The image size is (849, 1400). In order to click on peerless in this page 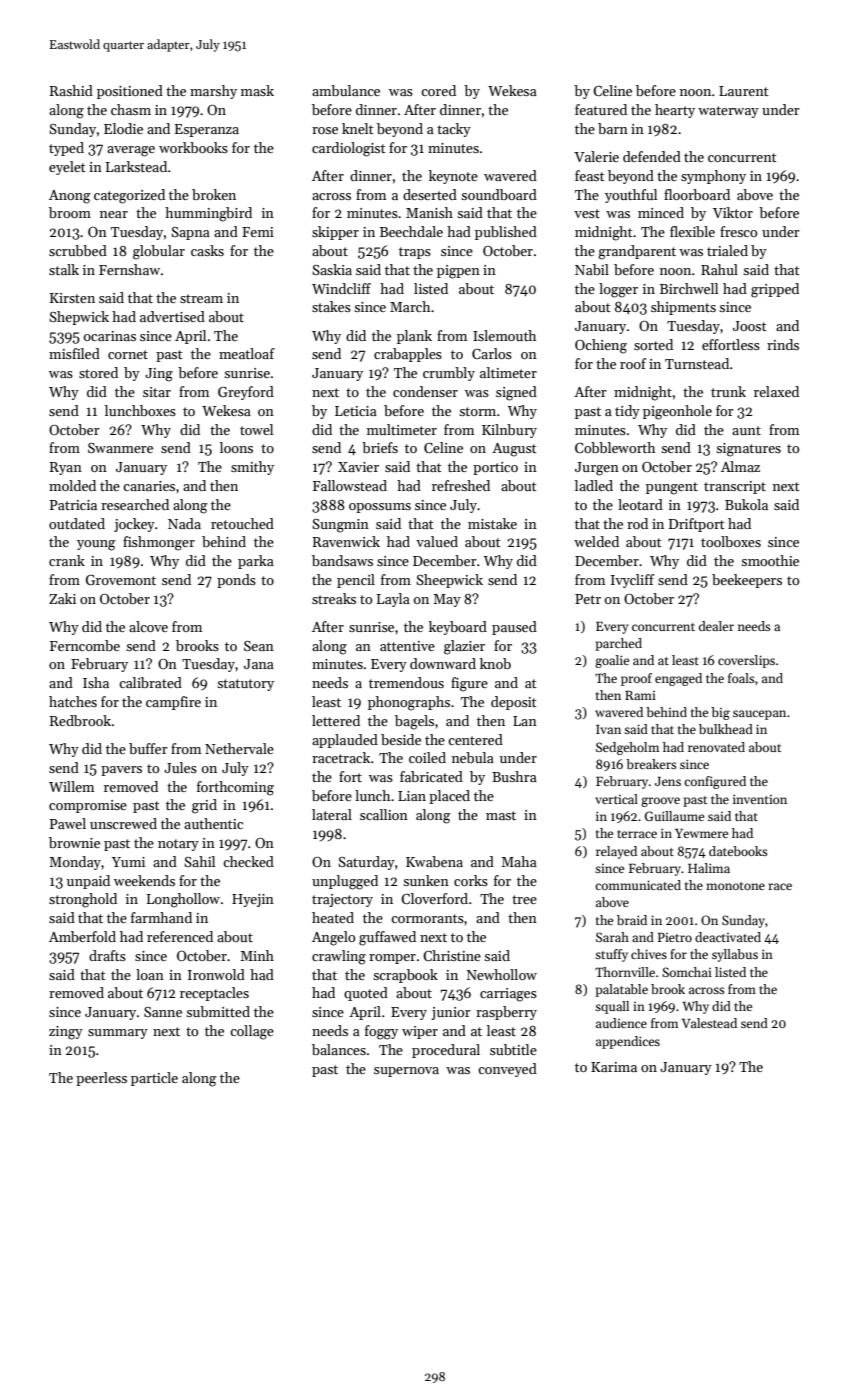, I will do `click(101, 1079)`.
